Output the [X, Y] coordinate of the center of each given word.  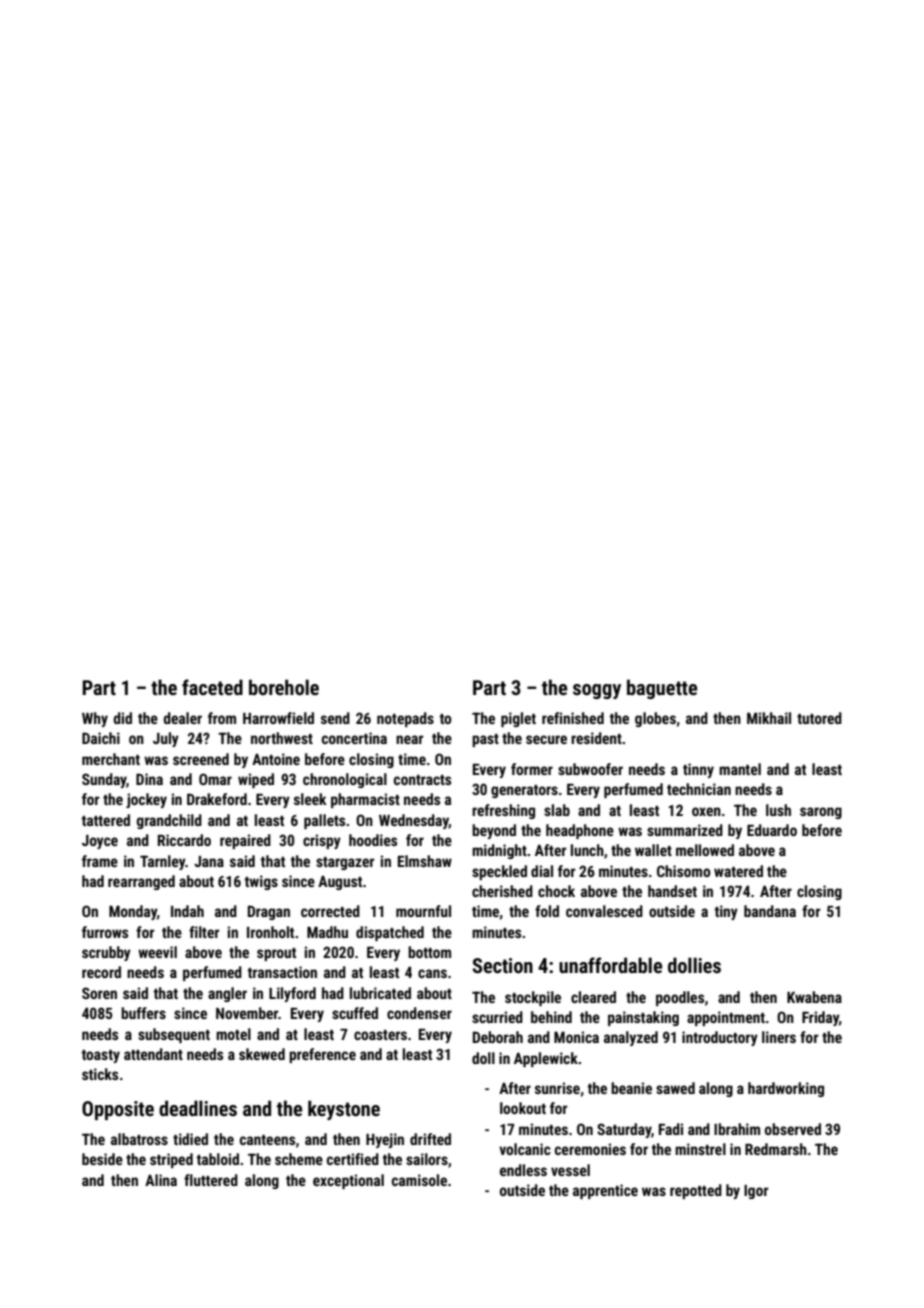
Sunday [104, 780]
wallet [653, 850]
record [101, 972]
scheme [299, 1159]
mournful [423, 911]
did [122, 718]
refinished [573, 718]
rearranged [141, 882]
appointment [726, 1018]
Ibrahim [737, 1129]
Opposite [118, 1110]
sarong [821, 813]
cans [432, 973]
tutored [819, 718]
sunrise [557, 1088]
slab [557, 810]
